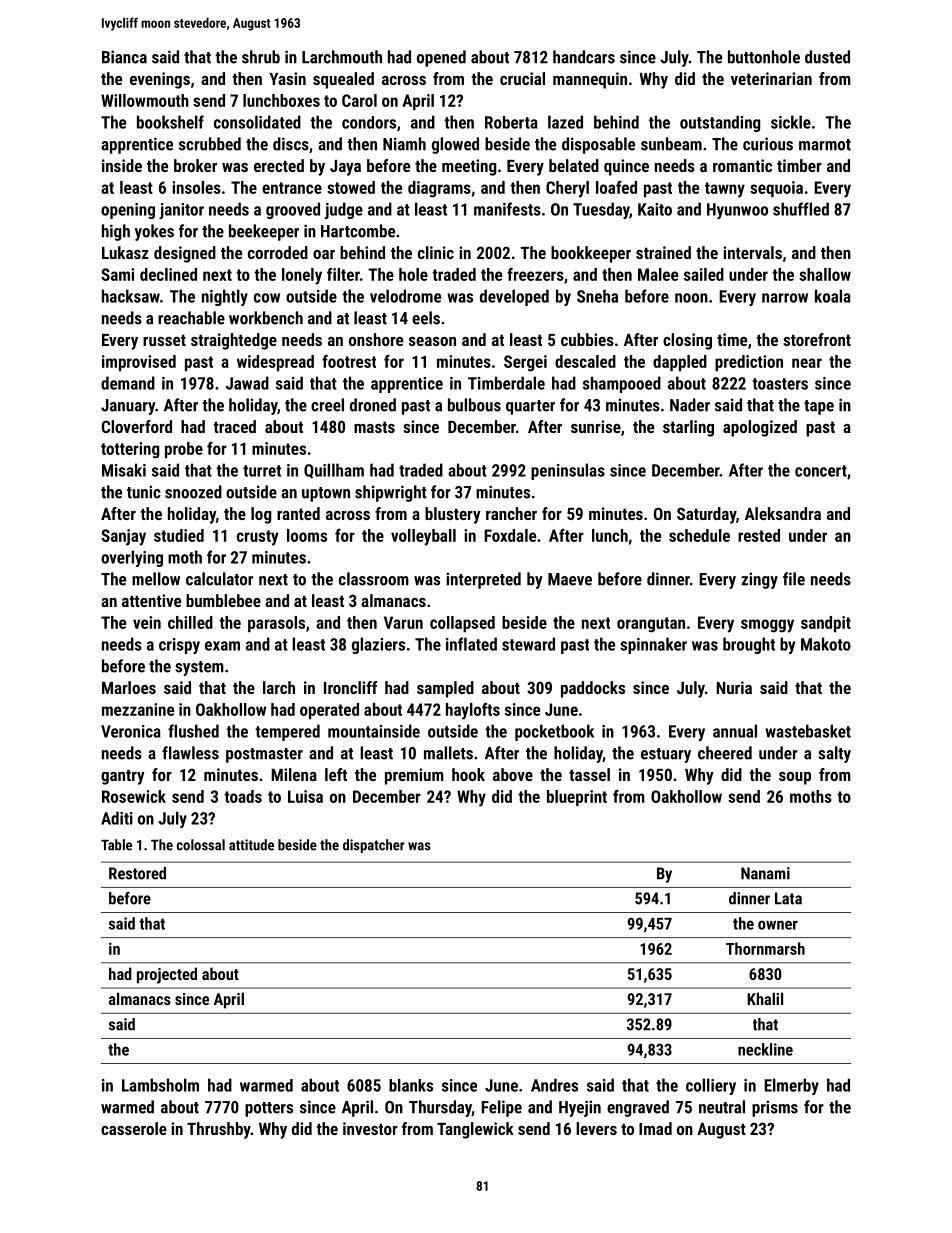 The width and height of the page is (952, 1233). What do you see at coordinates (160, 1085) in the page?
I see `Lambsholm` at bounding box center [160, 1085].
